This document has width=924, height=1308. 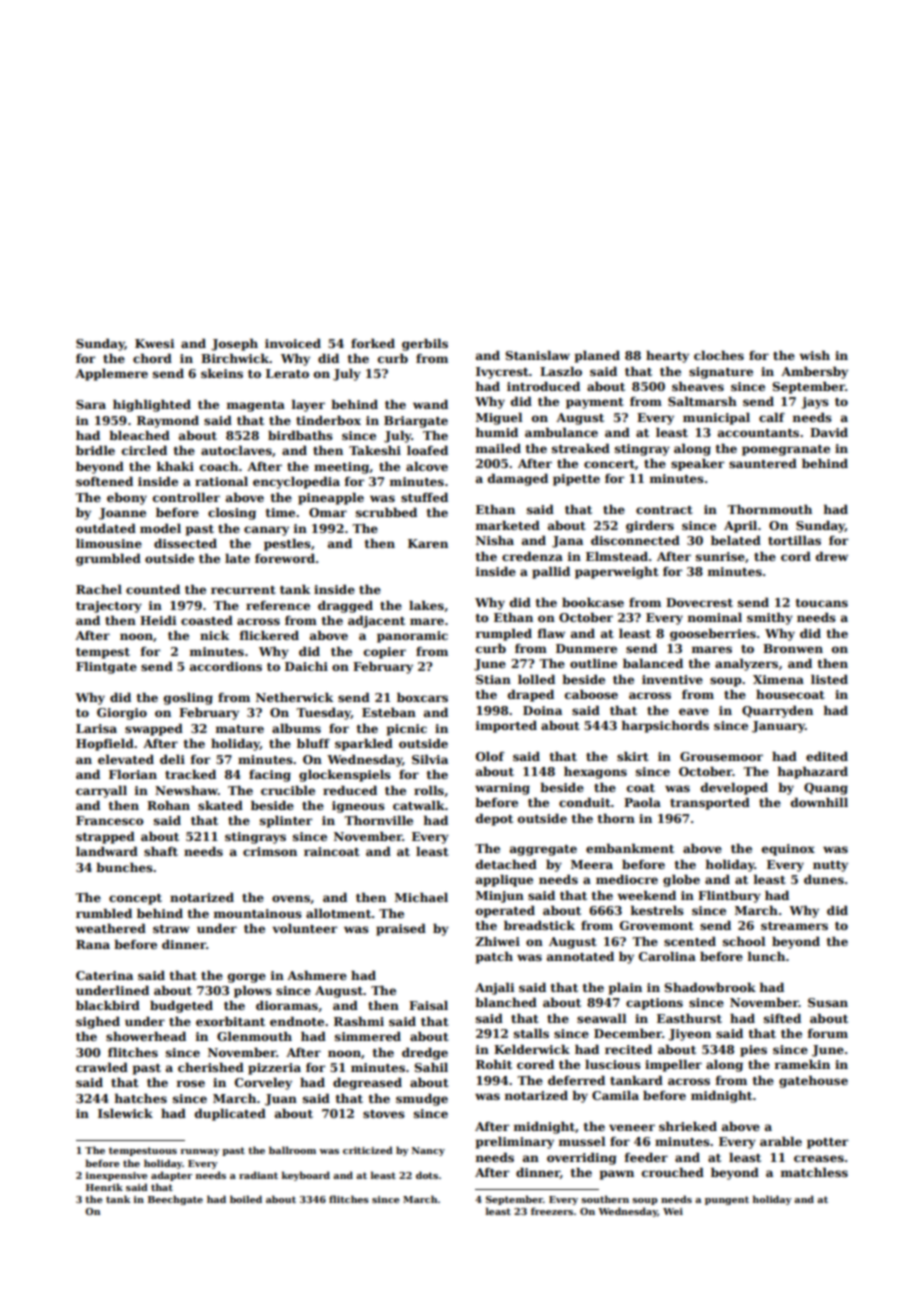 What do you see at coordinates (702, 401) in the document?
I see `Saltmarsh` at bounding box center [702, 401].
